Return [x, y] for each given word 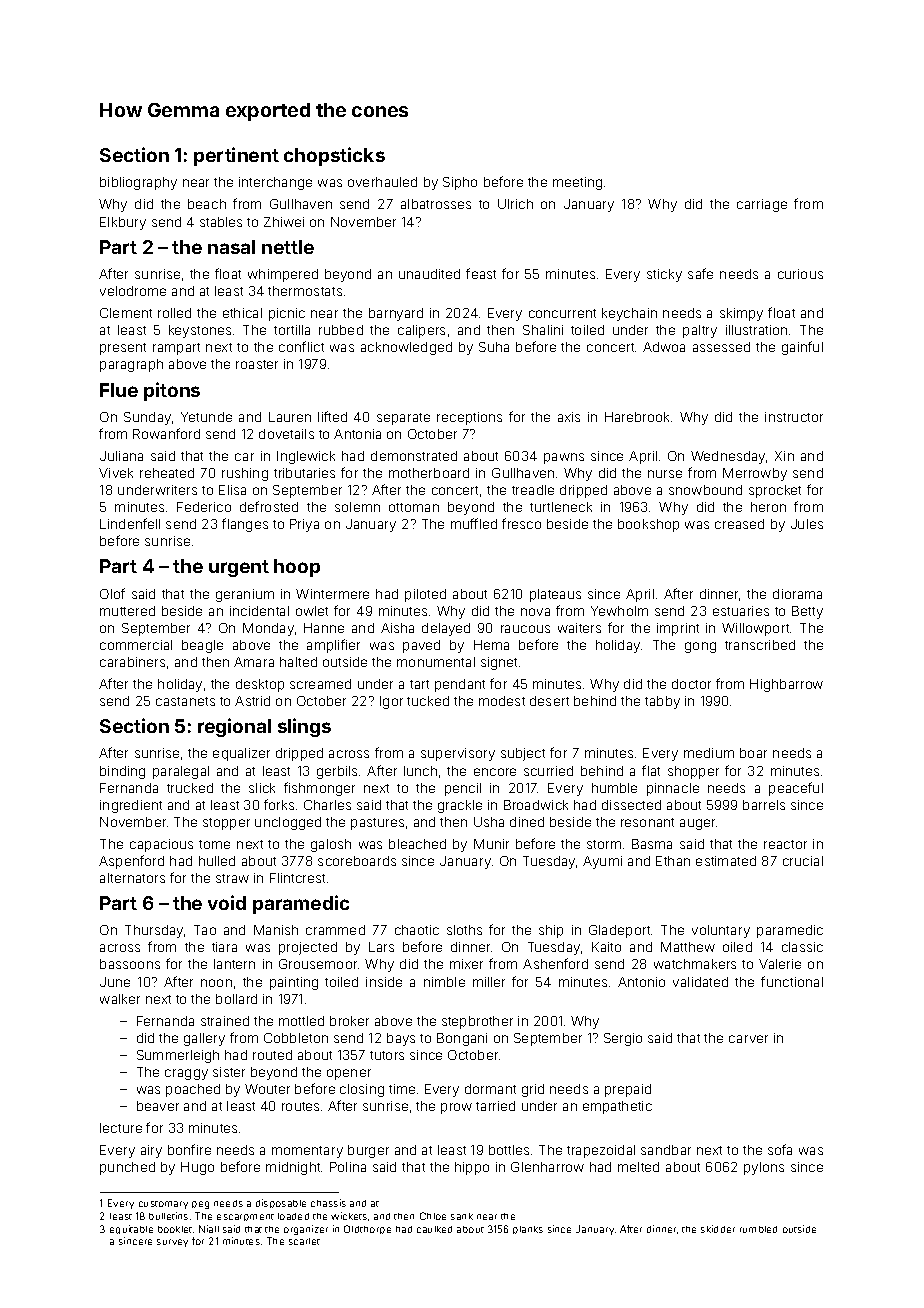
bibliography [138, 183]
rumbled [758, 1229]
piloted [425, 595]
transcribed [760, 645]
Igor [391, 702]
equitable [131, 1229]
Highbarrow [786, 685]
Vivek [116, 473]
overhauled [382, 182]
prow [456, 1108]
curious [800, 274]
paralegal [181, 772]
